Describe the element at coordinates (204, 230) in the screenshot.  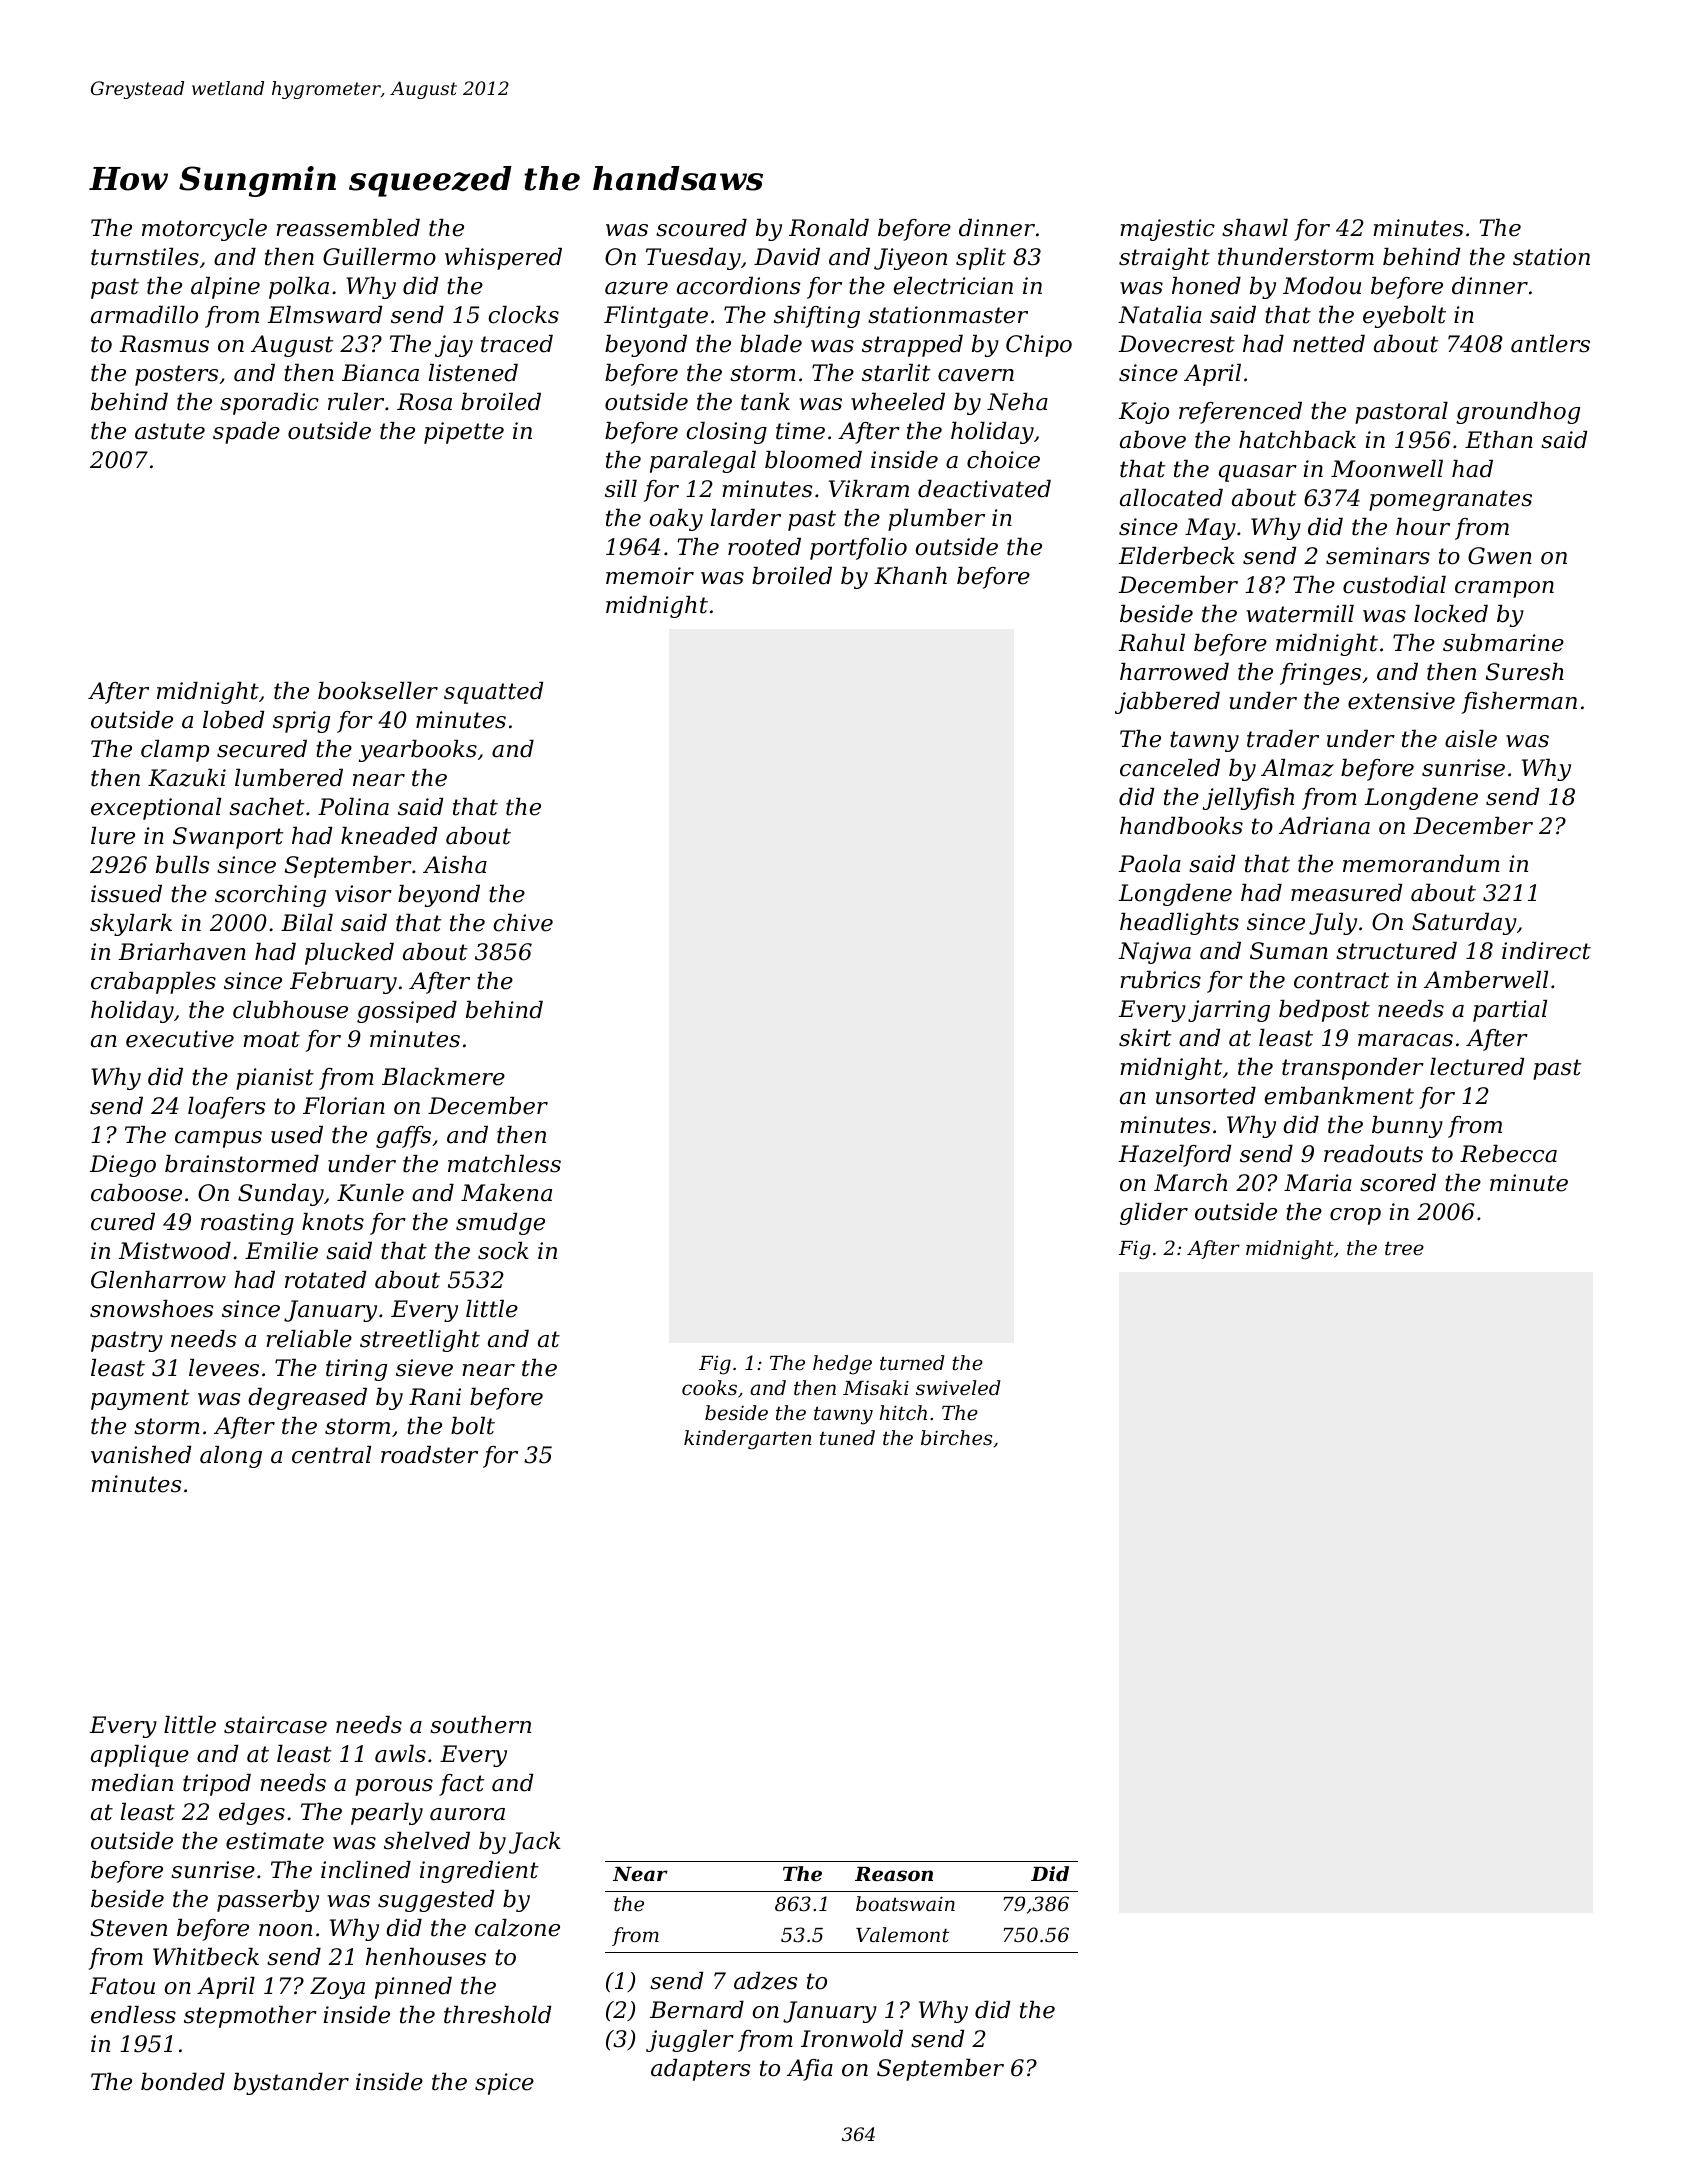
I see `motorcycle` at that location.
